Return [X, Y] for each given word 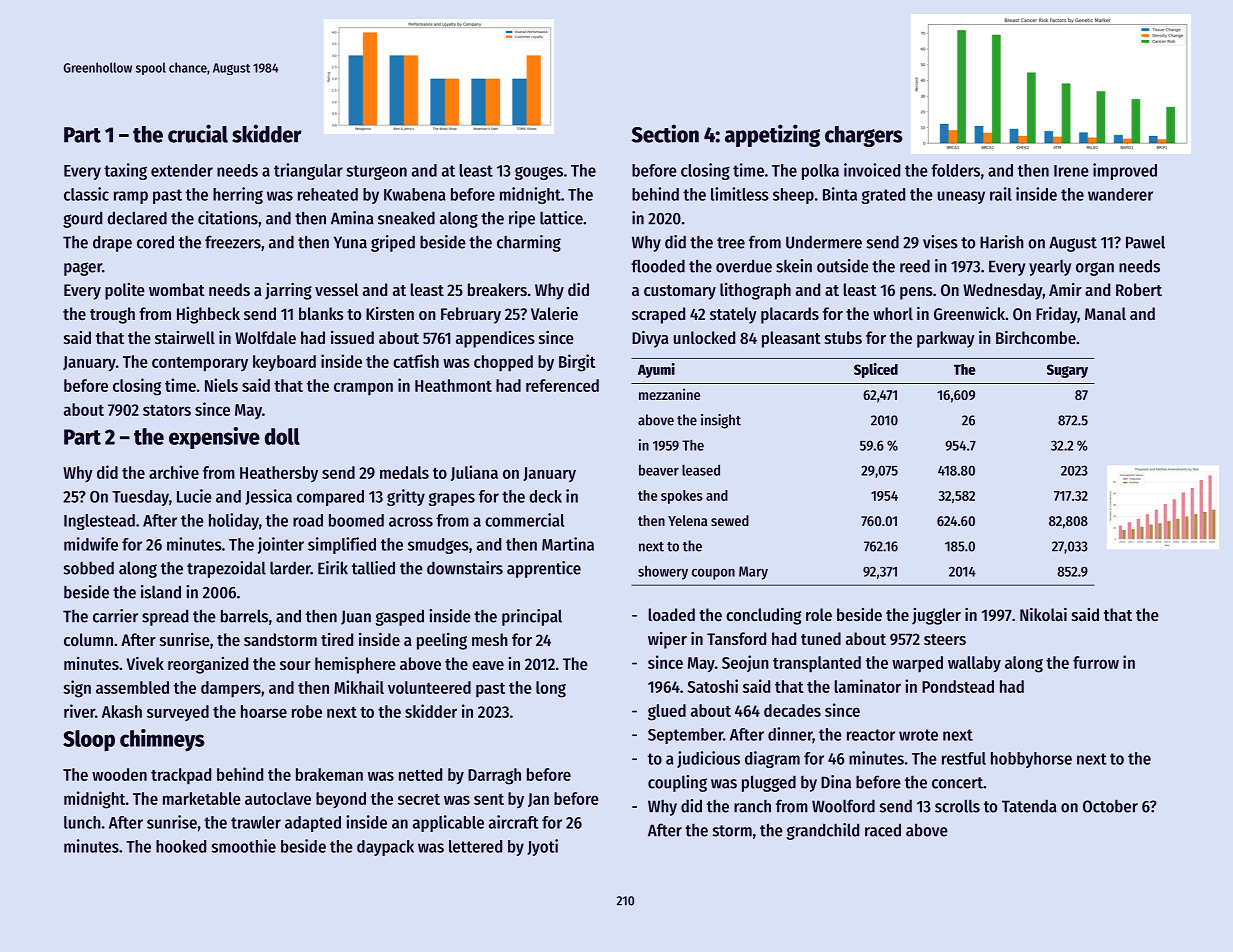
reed [915, 266]
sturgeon [376, 172]
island [161, 592]
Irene [1071, 171]
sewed [730, 520]
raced [883, 830]
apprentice [544, 569]
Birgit [577, 363]
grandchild [823, 831]
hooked [181, 846]
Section [665, 133]
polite [125, 291]
